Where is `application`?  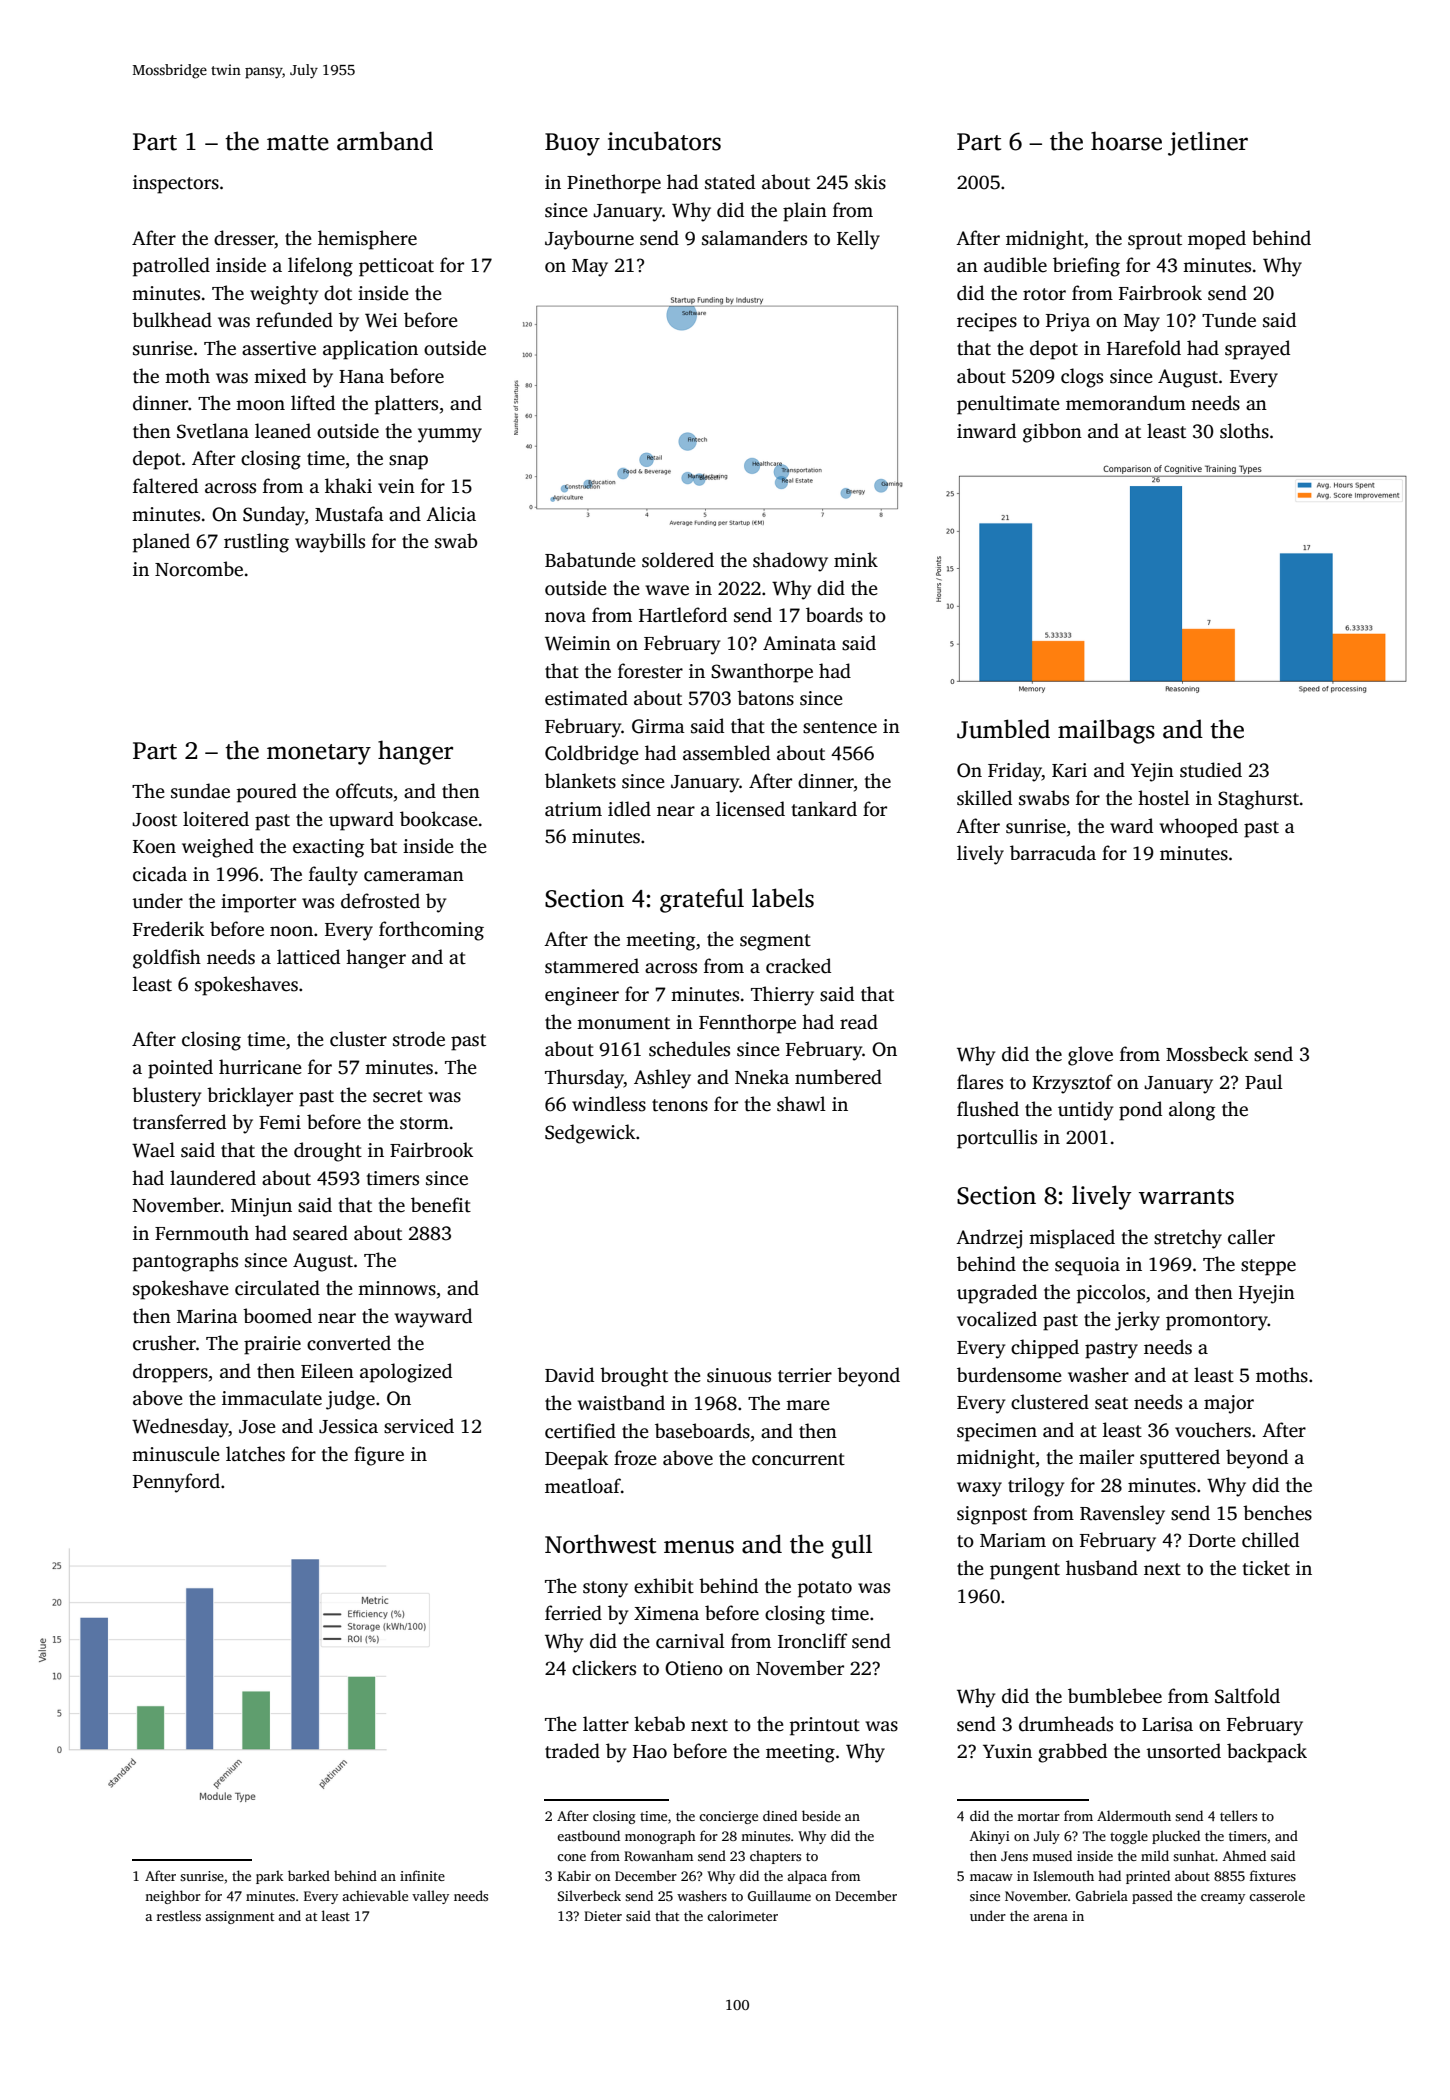 application is located at coordinates (370, 350).
